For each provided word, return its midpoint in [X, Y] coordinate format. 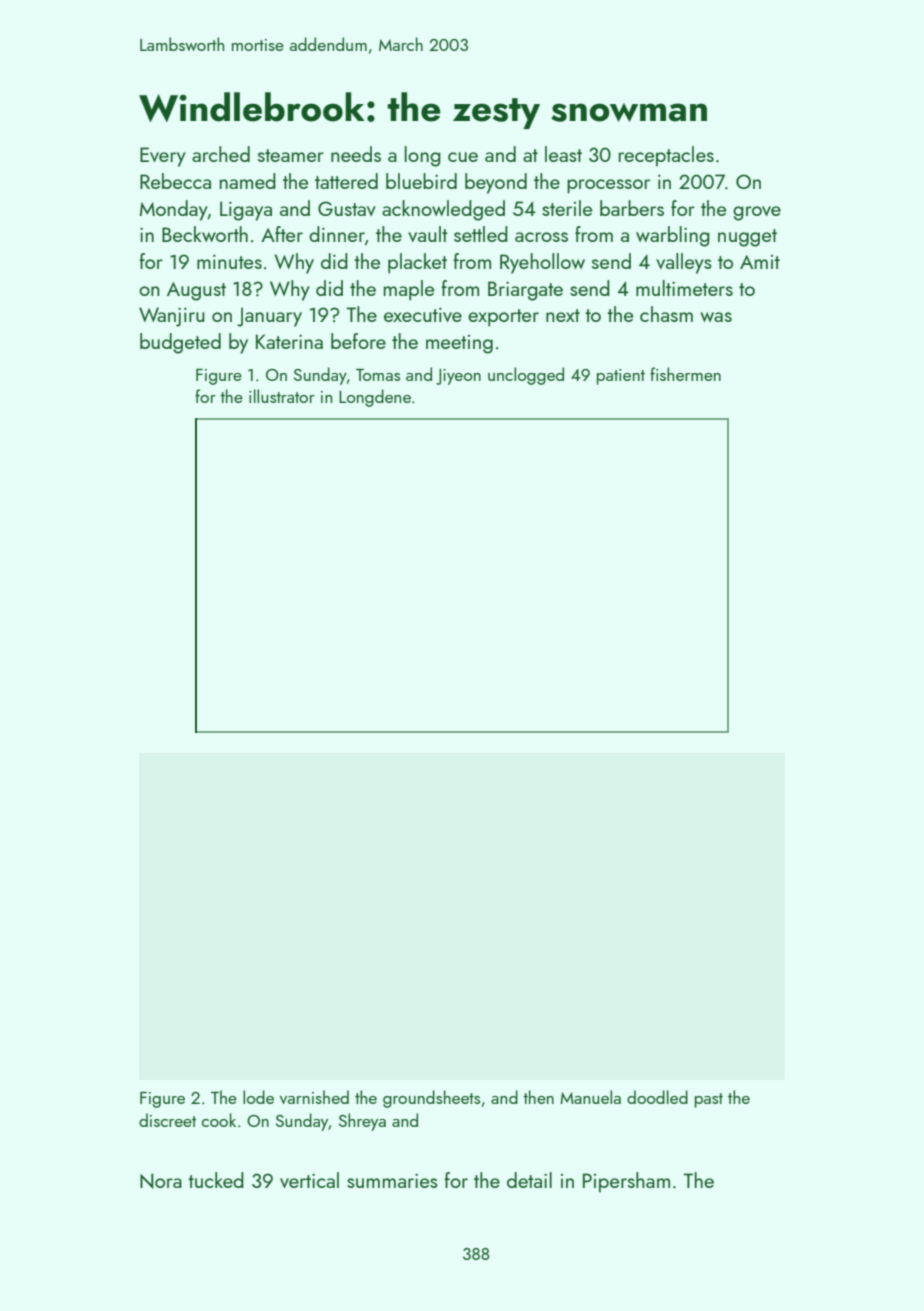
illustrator [282, 396]
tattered [346, 181]
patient [621, 377]
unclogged [526, 376]
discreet [167, 1120]
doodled [657, 1097]
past [709, 1100]
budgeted [180, 343]
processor [608, 186]
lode [258, 1097]
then [538, 1097]
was [716, 317]
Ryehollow [542, 263]
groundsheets [431, 1099]
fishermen [685, 374]
